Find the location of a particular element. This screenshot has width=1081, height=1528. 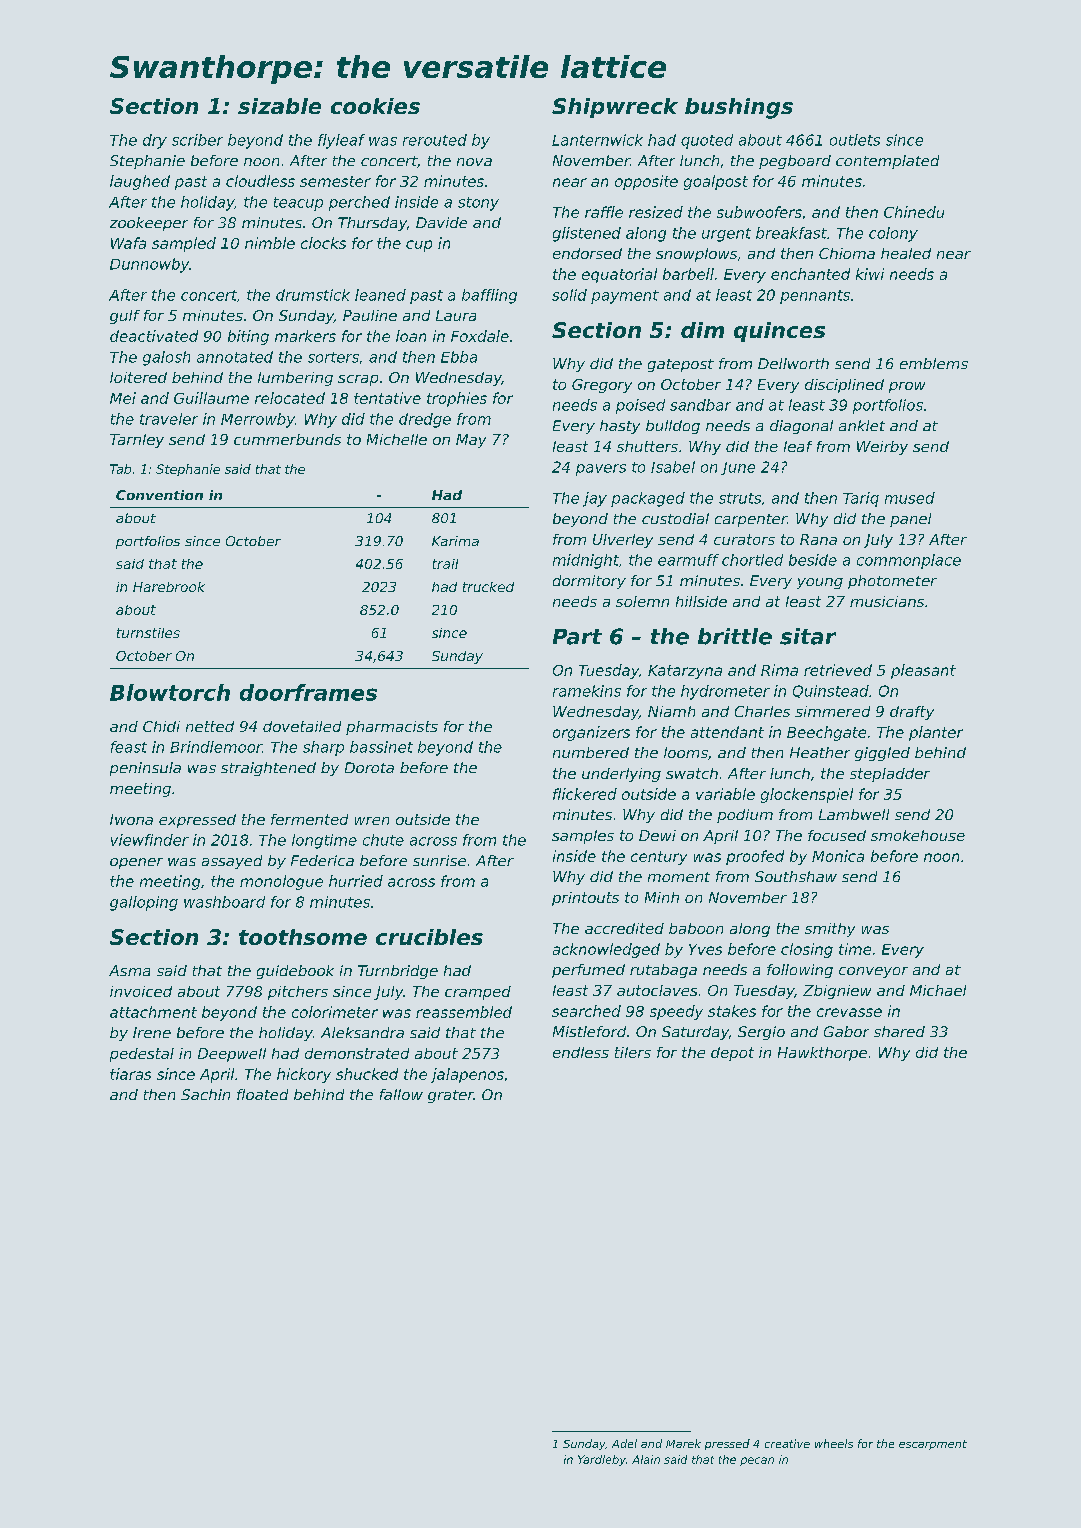

fallow is located at coordinates (401, 1094).
